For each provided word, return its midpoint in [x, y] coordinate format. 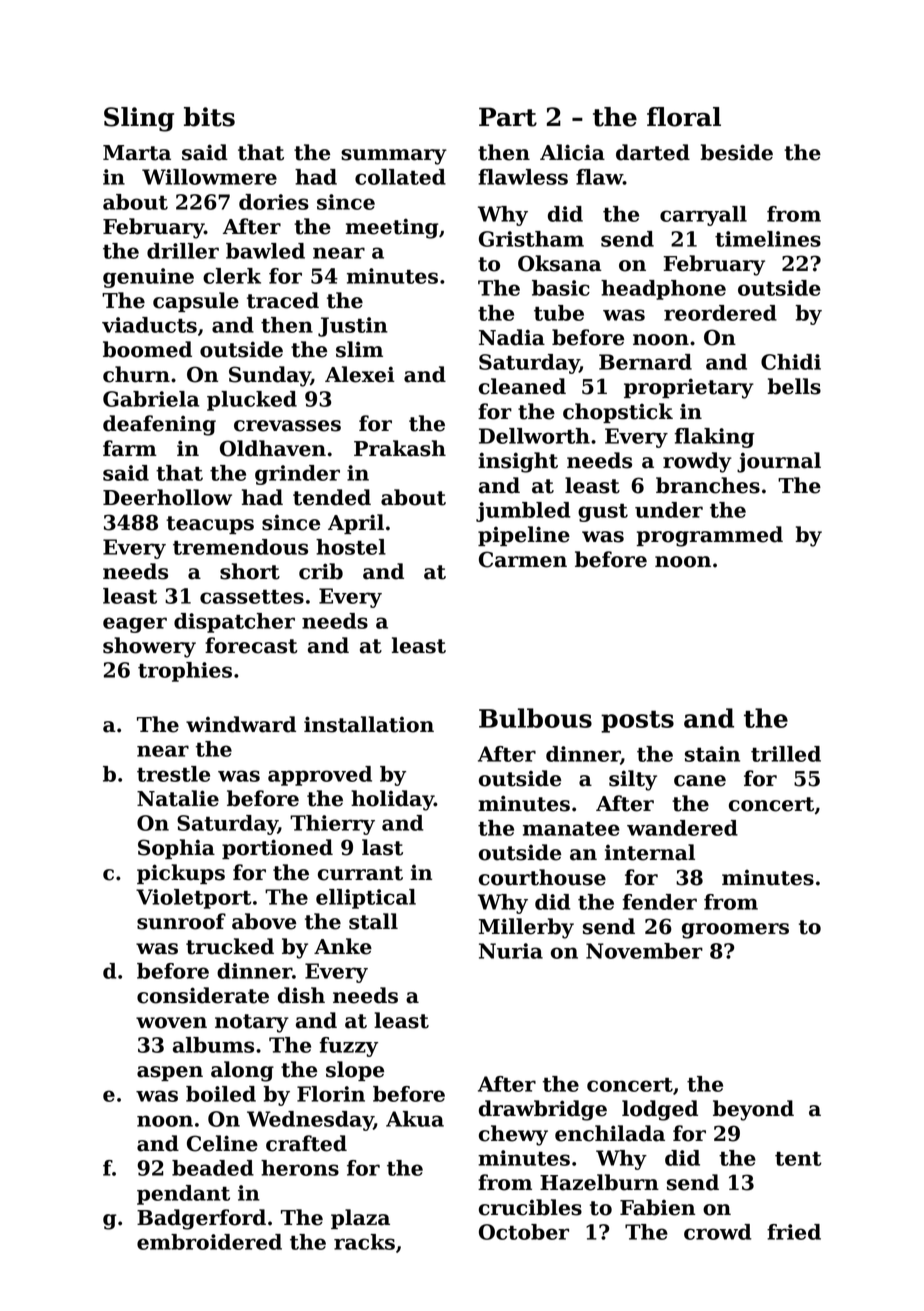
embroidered [209, 1242]
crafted [306, 1143]
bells [794, 386]
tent [798, 1159]
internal [650, 852]
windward [241, 724]
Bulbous [535, 718]
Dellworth [534, 436]
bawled [265, 251]
